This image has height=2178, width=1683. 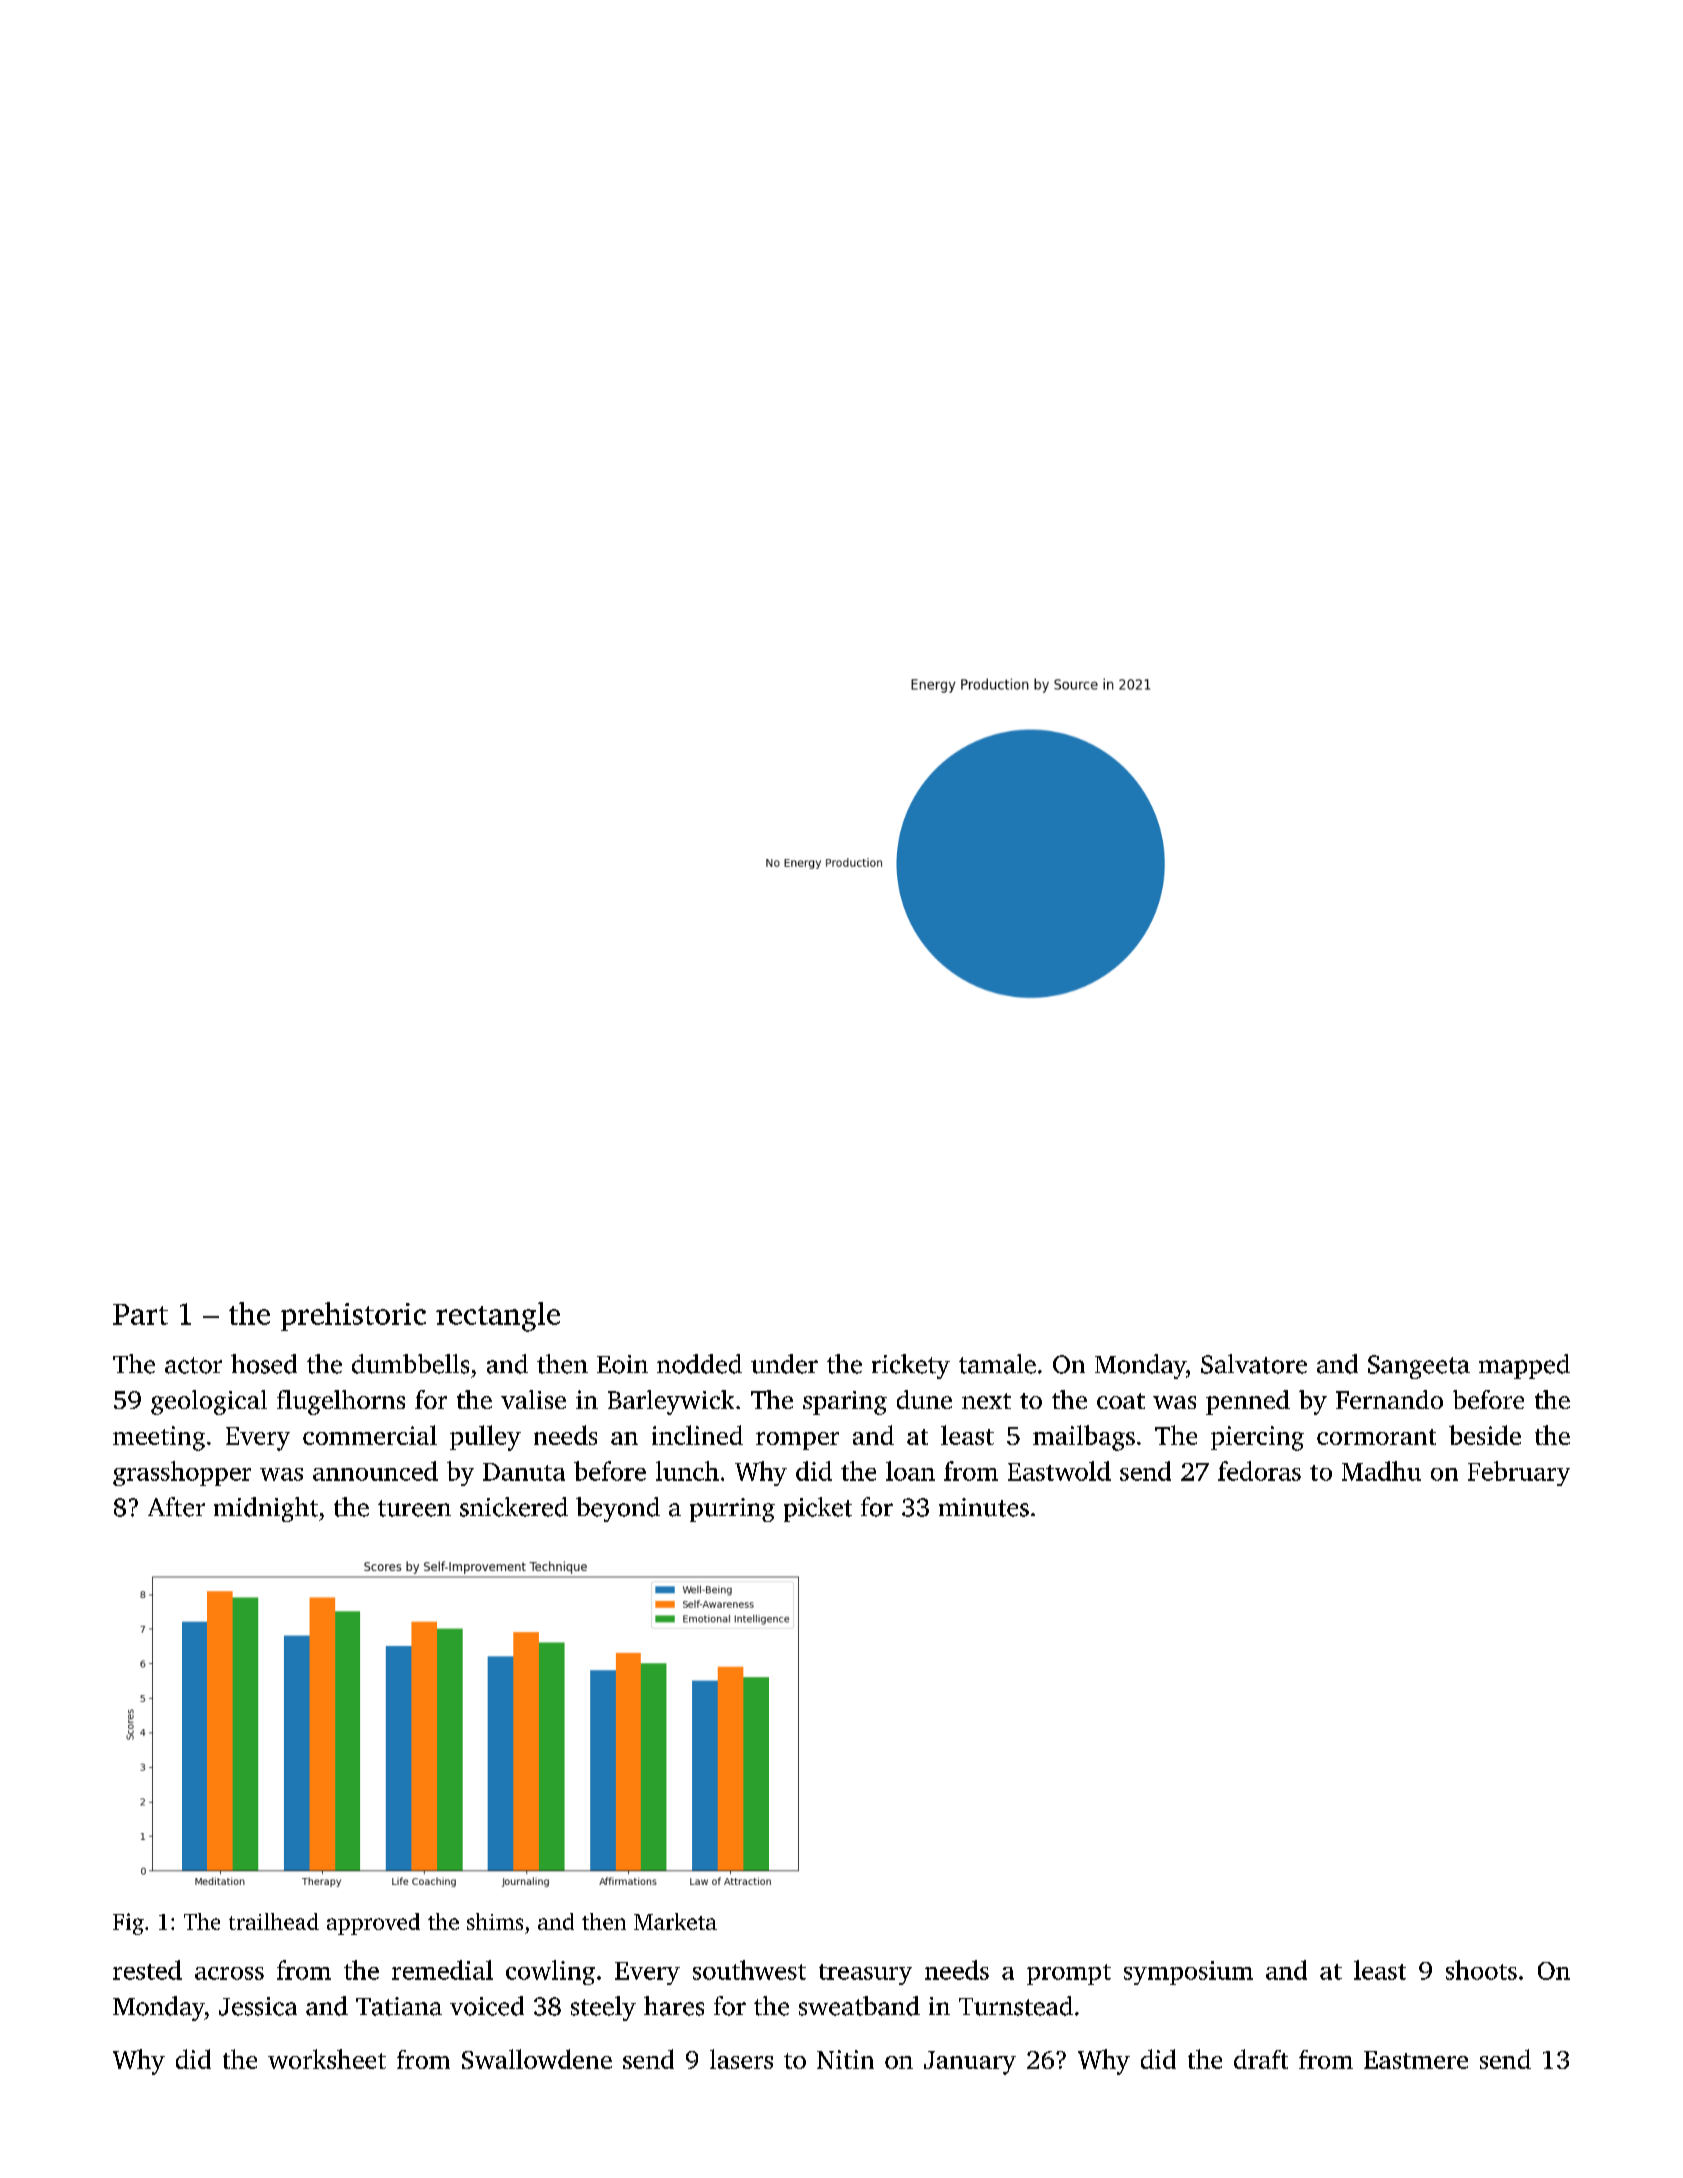 What do you see at coordinates (1376, 1437) in the image?
I see `cormorant` at bounding box center [1376, 1437].
